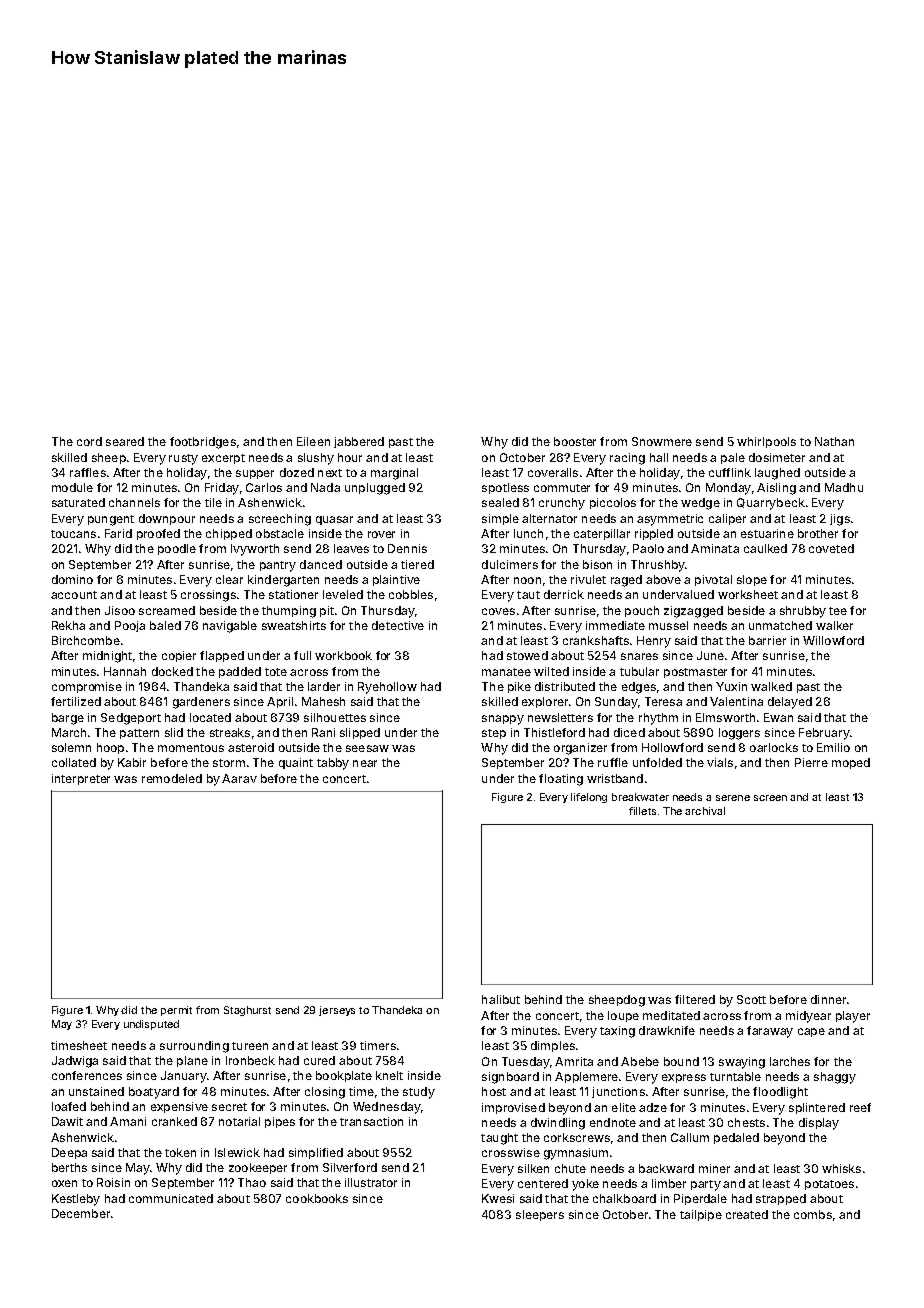 The image size is (924, 1308). Describe the element at coordinates (501, 999) in the screenshot. I see `halibut` at that location.
